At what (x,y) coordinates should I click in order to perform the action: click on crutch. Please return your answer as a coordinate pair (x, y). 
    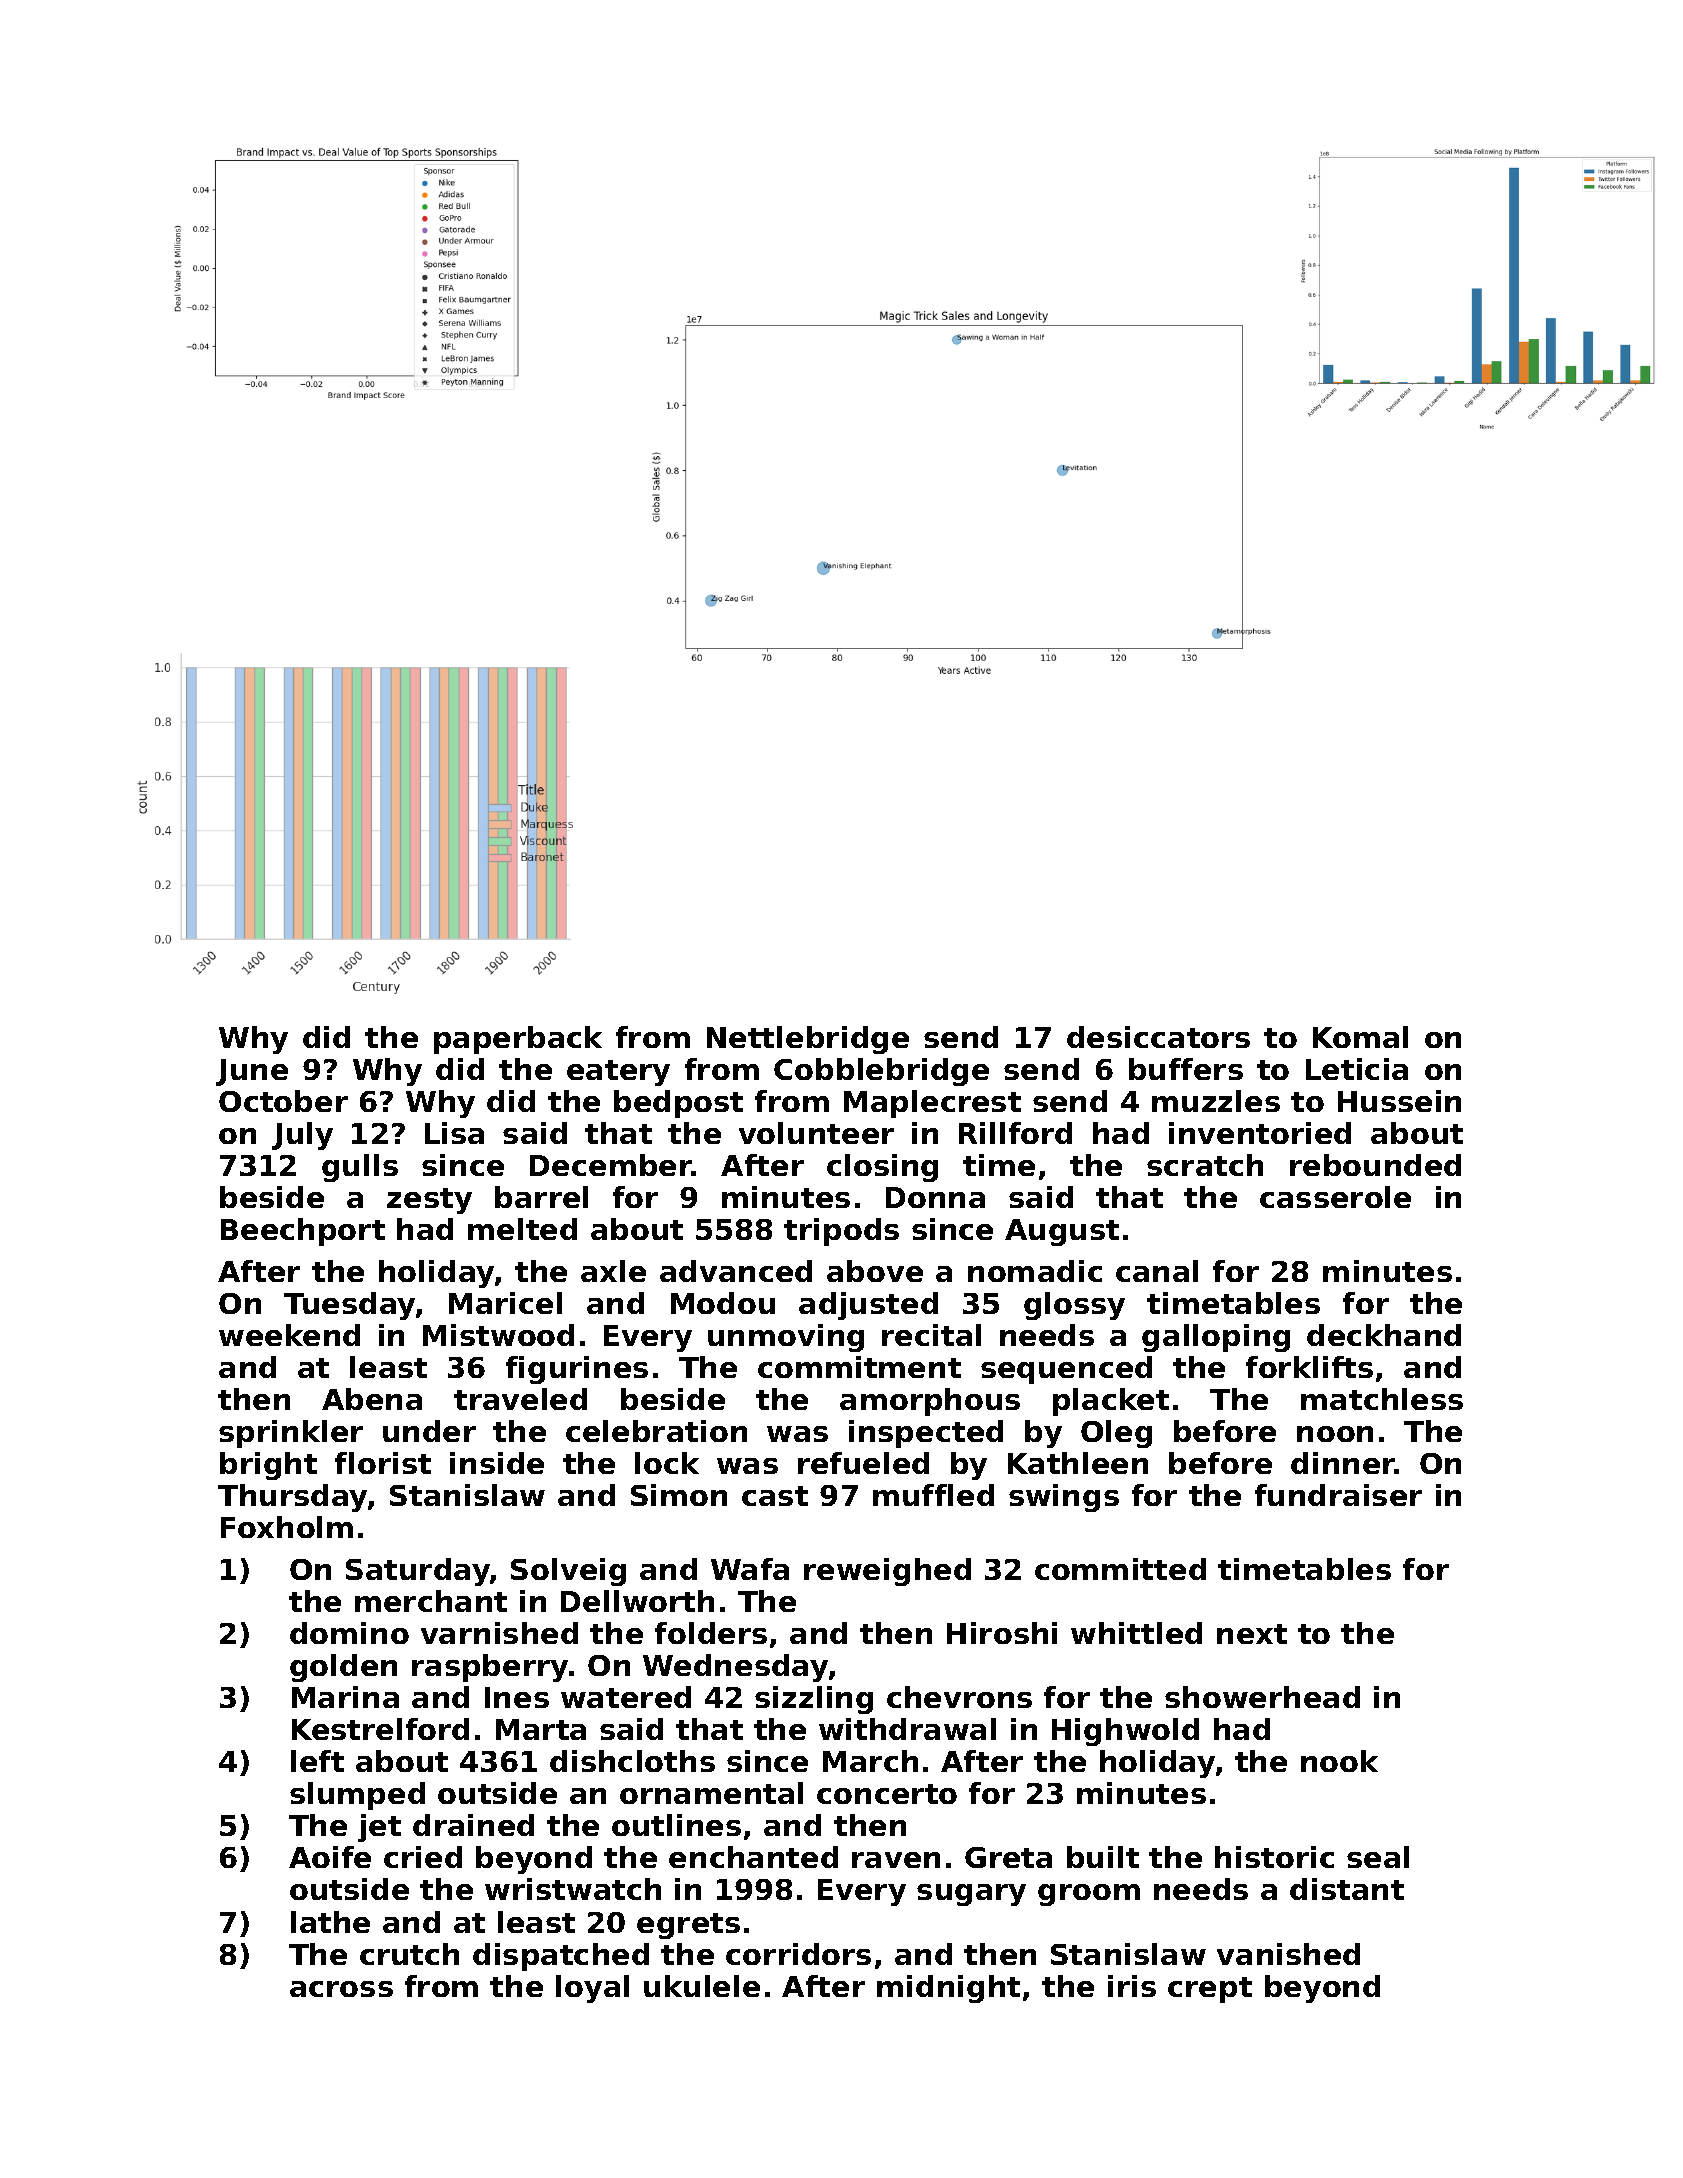
    Looking at the image, I should click on (409, 1954).
